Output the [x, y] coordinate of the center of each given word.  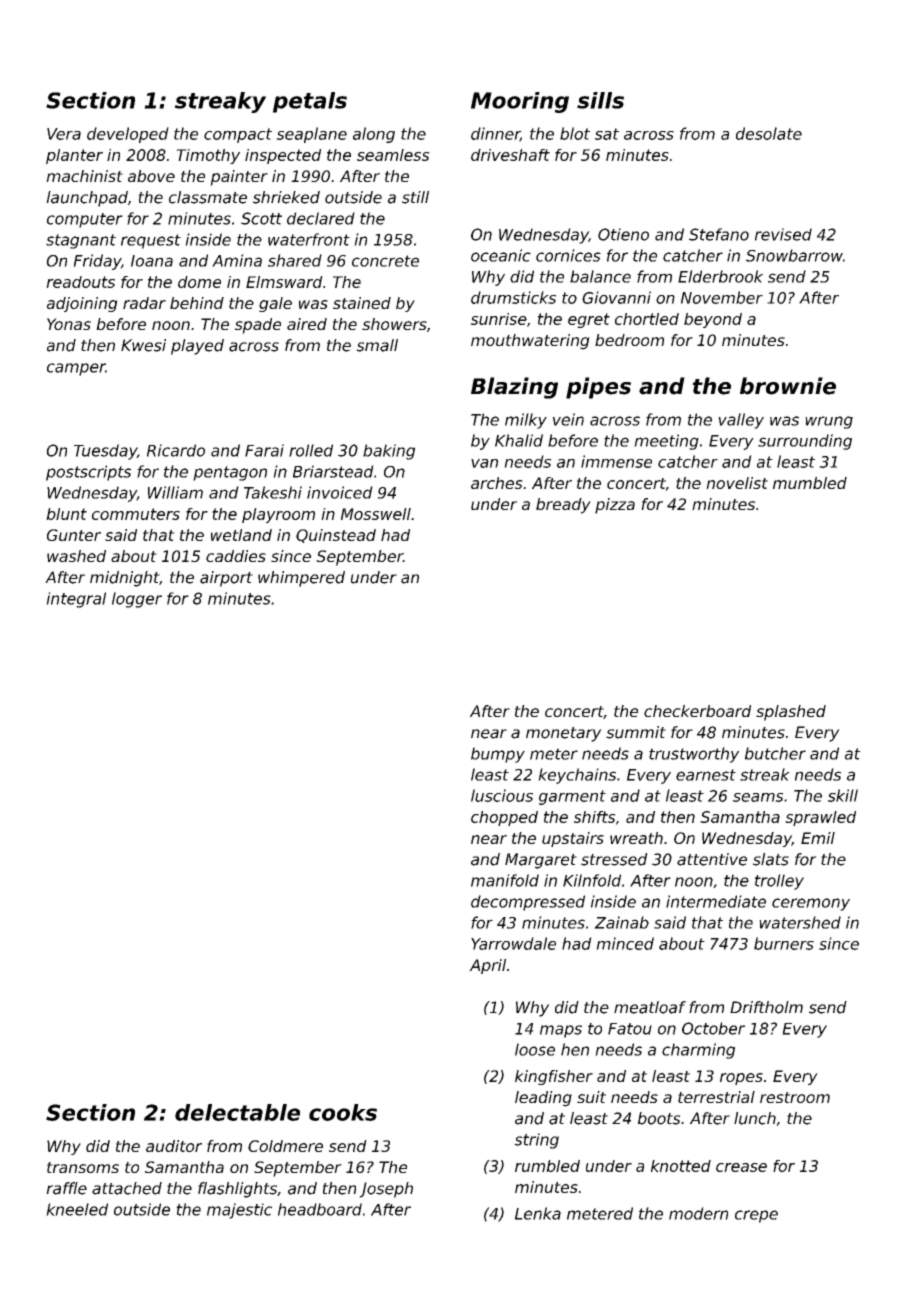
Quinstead [336, 536]
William [175, 492]
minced [625, 943]
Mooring [520, 102]
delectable [237, 1112]
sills [600, 100]
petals [310, 102]
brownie [788, 386]
